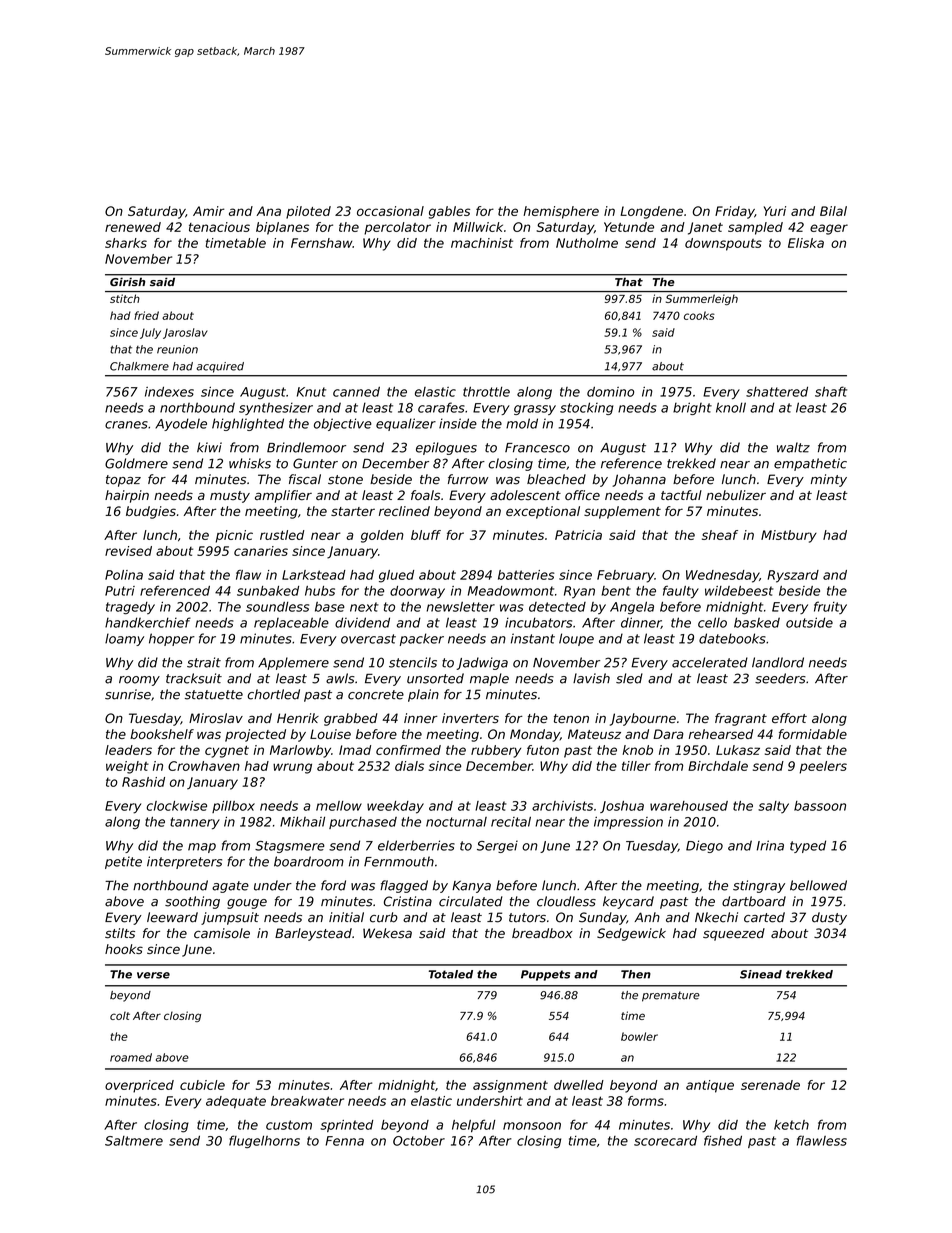 The image size is (952, 1233). I want to click on Meadowmont, so click(511, 591).
